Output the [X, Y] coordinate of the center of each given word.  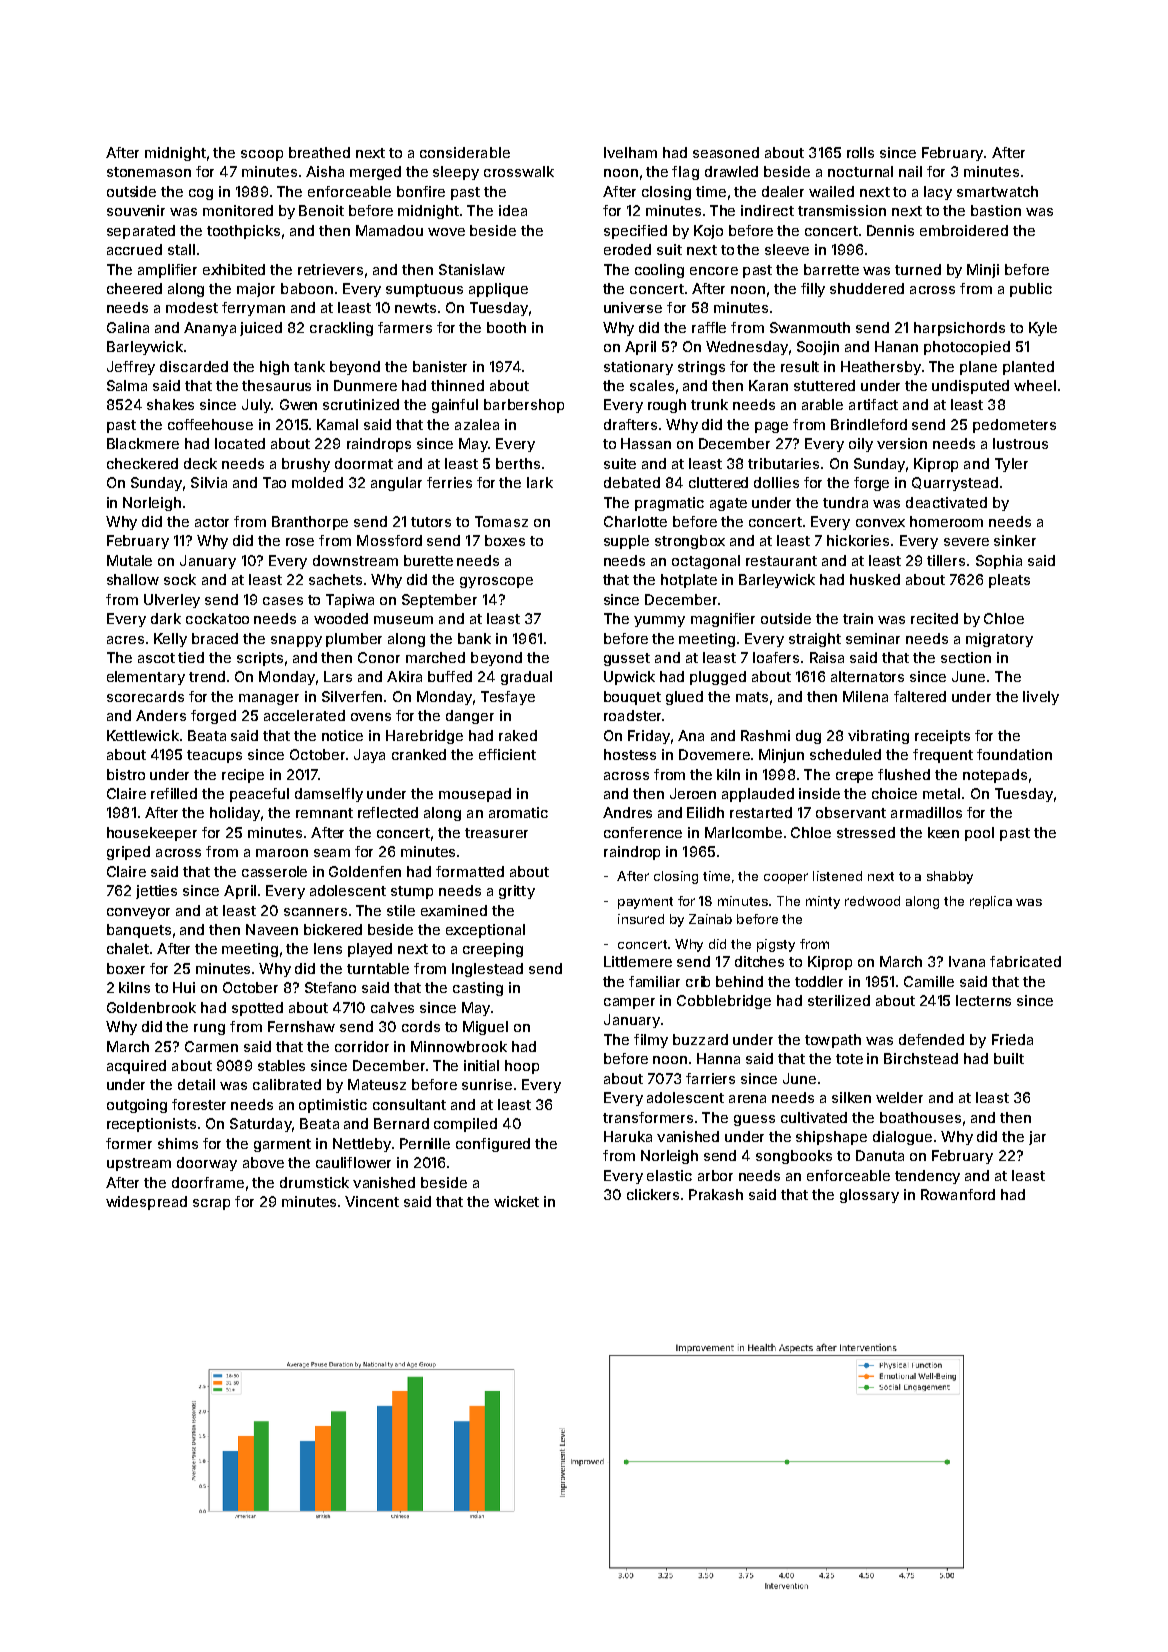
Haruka [628, 1136]
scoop [262, 155]
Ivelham [630, 152]
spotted [257, 1009]
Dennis [890, 230]
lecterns [983, 1000]
